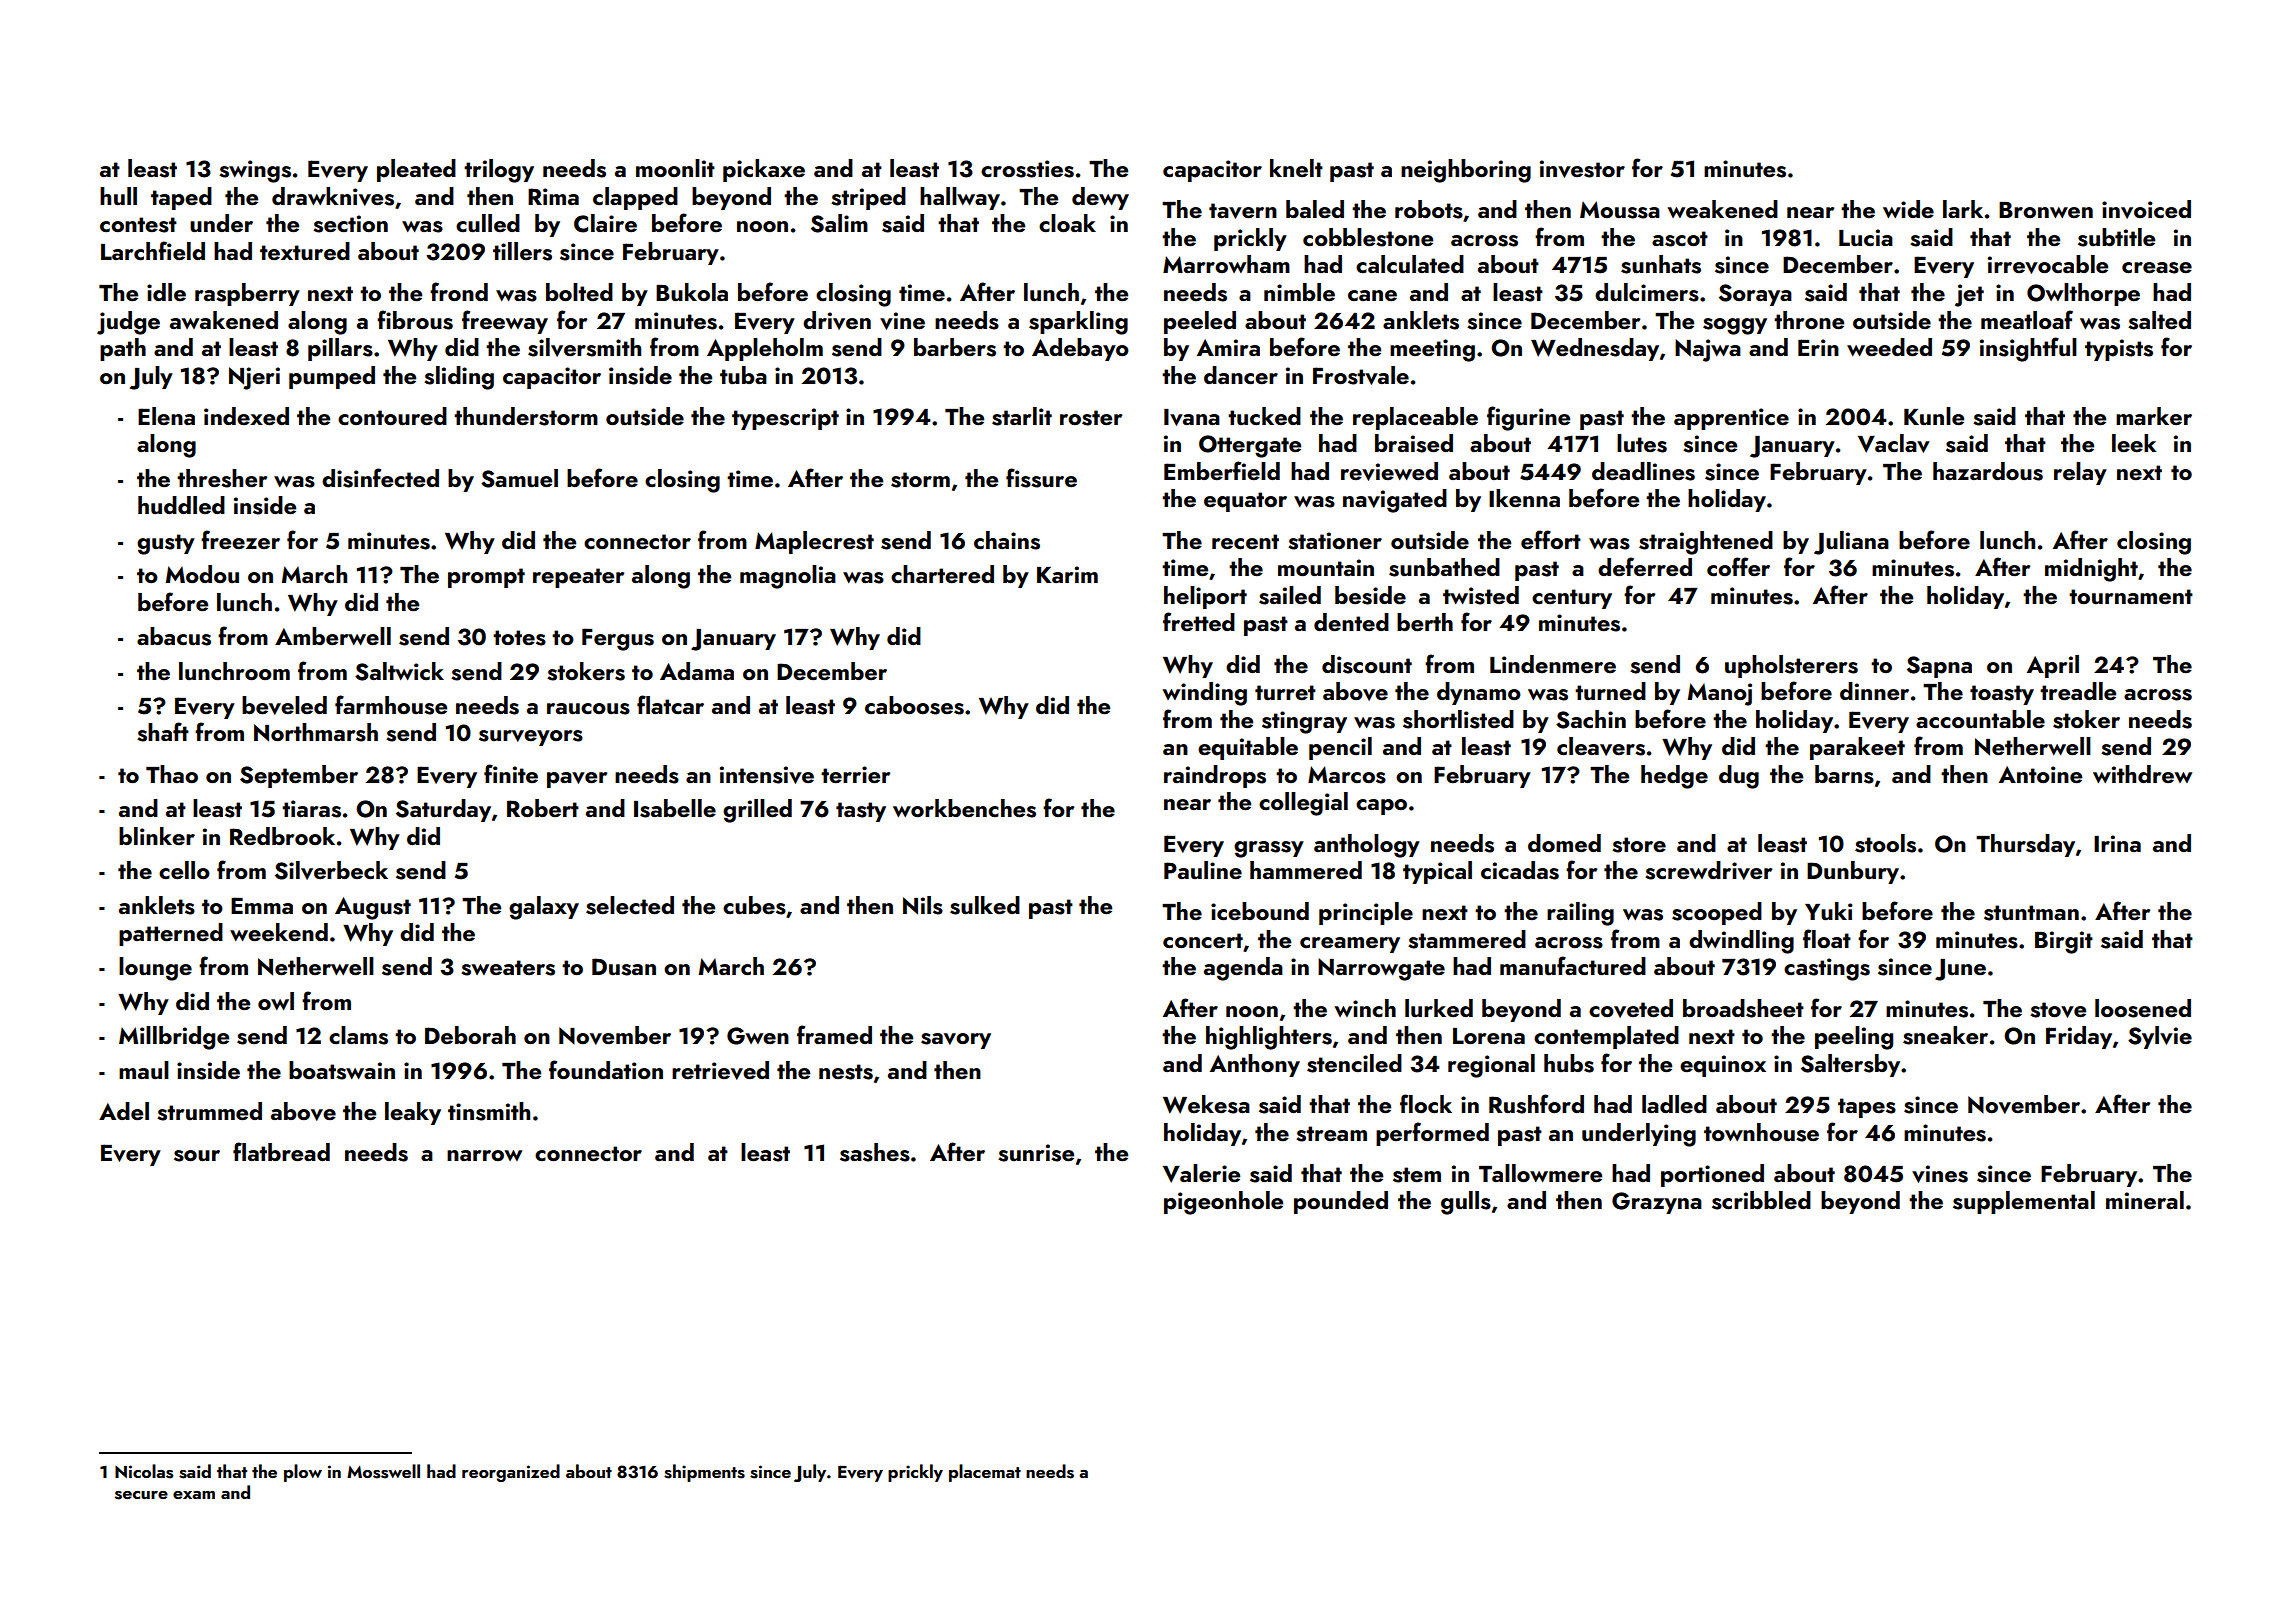 The image size is (2292, 1620). What do you see at coordinates (511, 1473) in the screenshot?
I see `reorganized` at bounding box center [511, 1473].
